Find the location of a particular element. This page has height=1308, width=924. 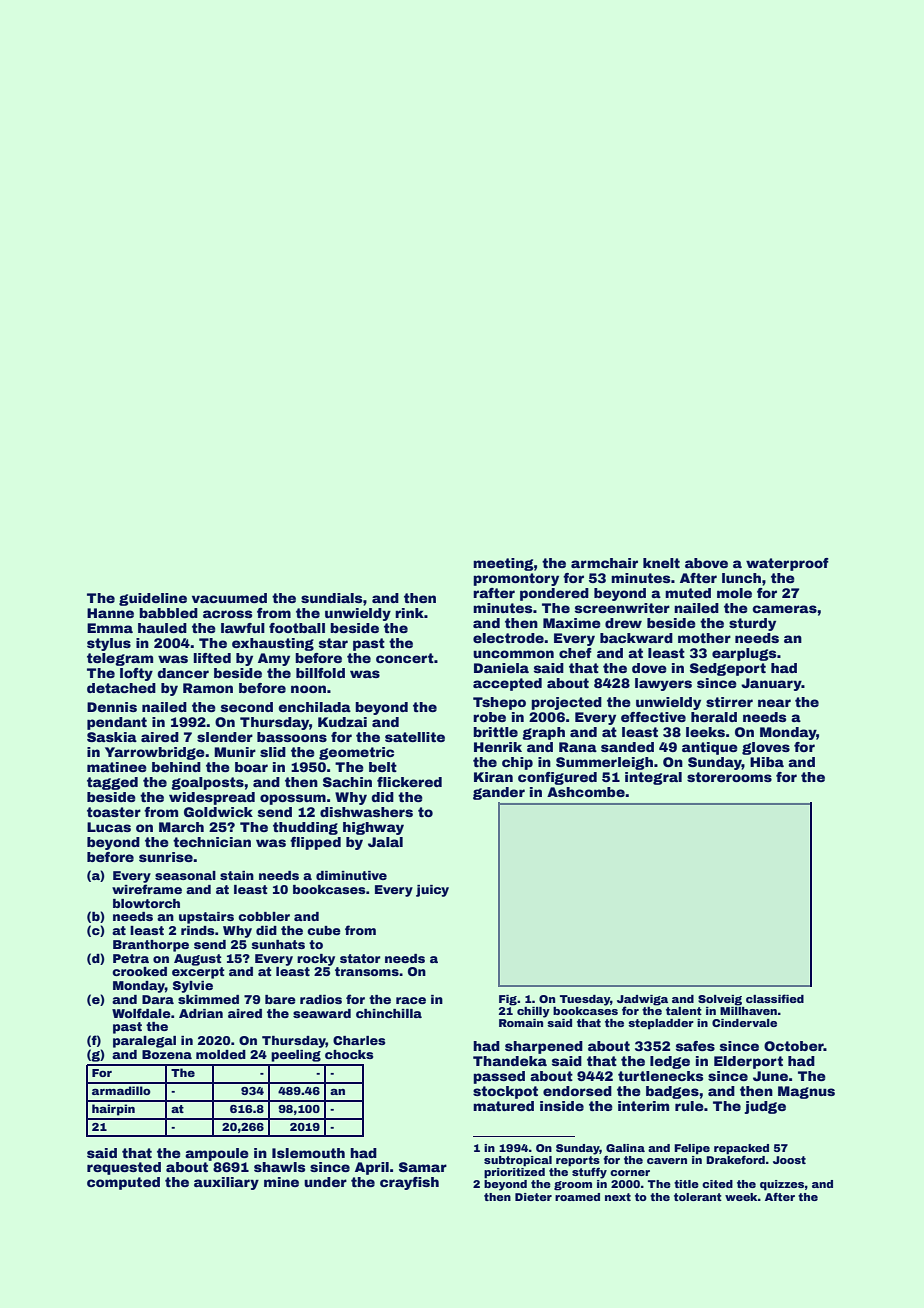

knelt is located at coordinates (661, 563).
